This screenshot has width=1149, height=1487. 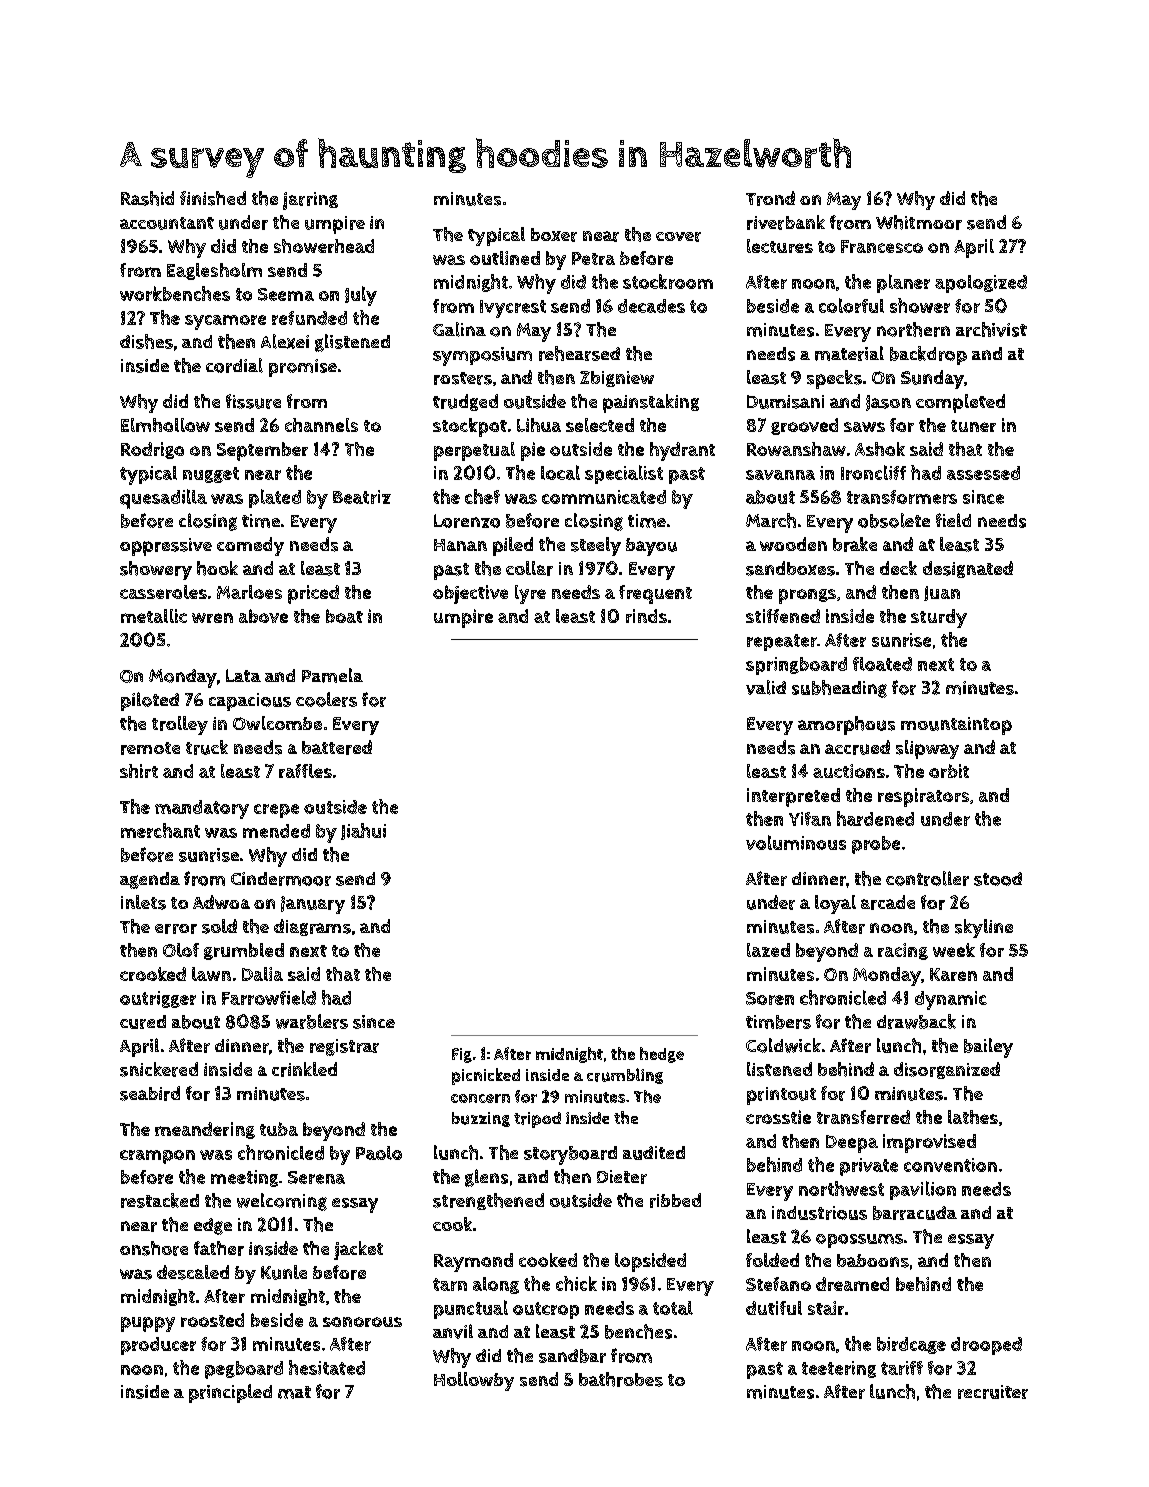 What do you see at coordinates (546, 1310) in the screenshot?
I see `outcrop` at bounding box center [546, 1310].
